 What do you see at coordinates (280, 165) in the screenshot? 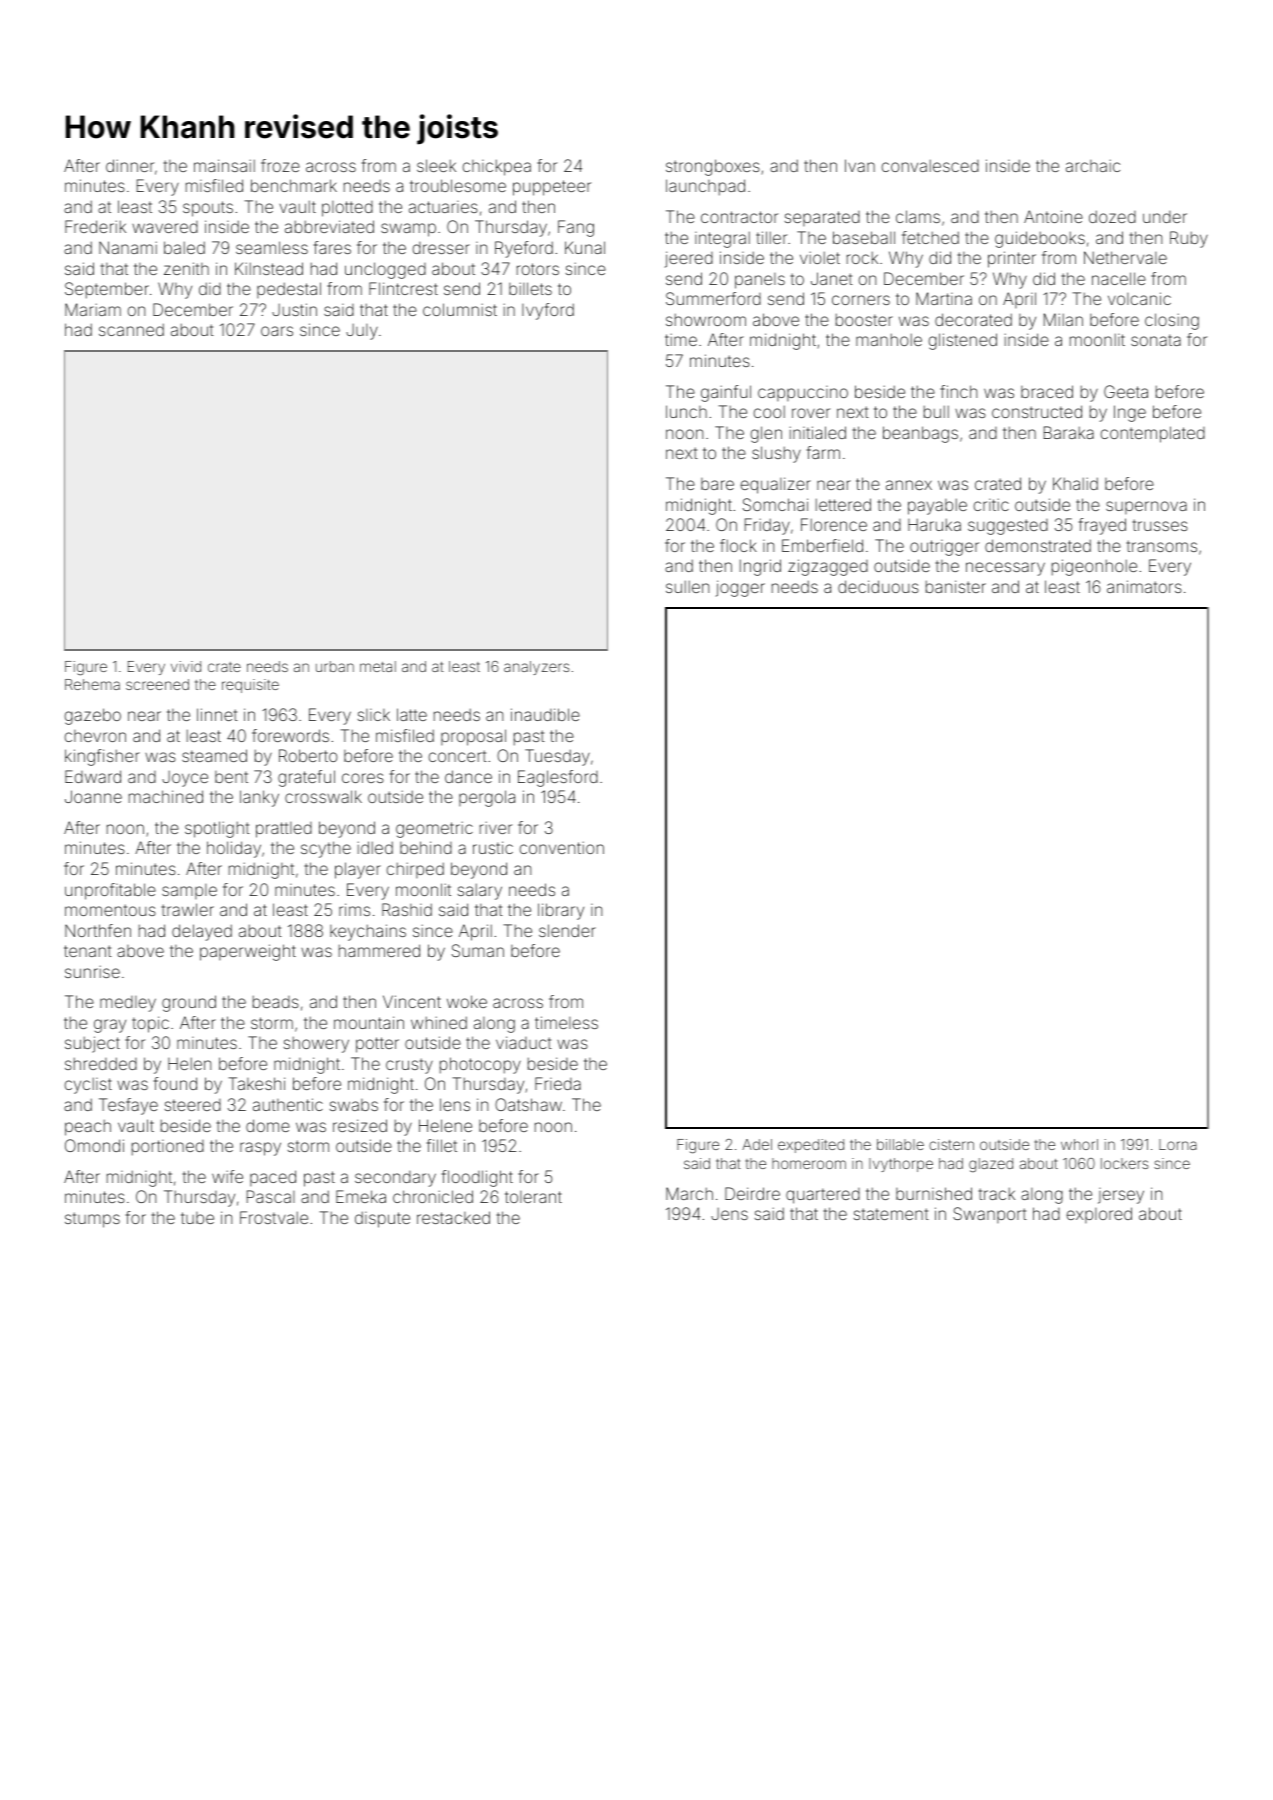
I see `froze` at bounding box center [280, 165].
